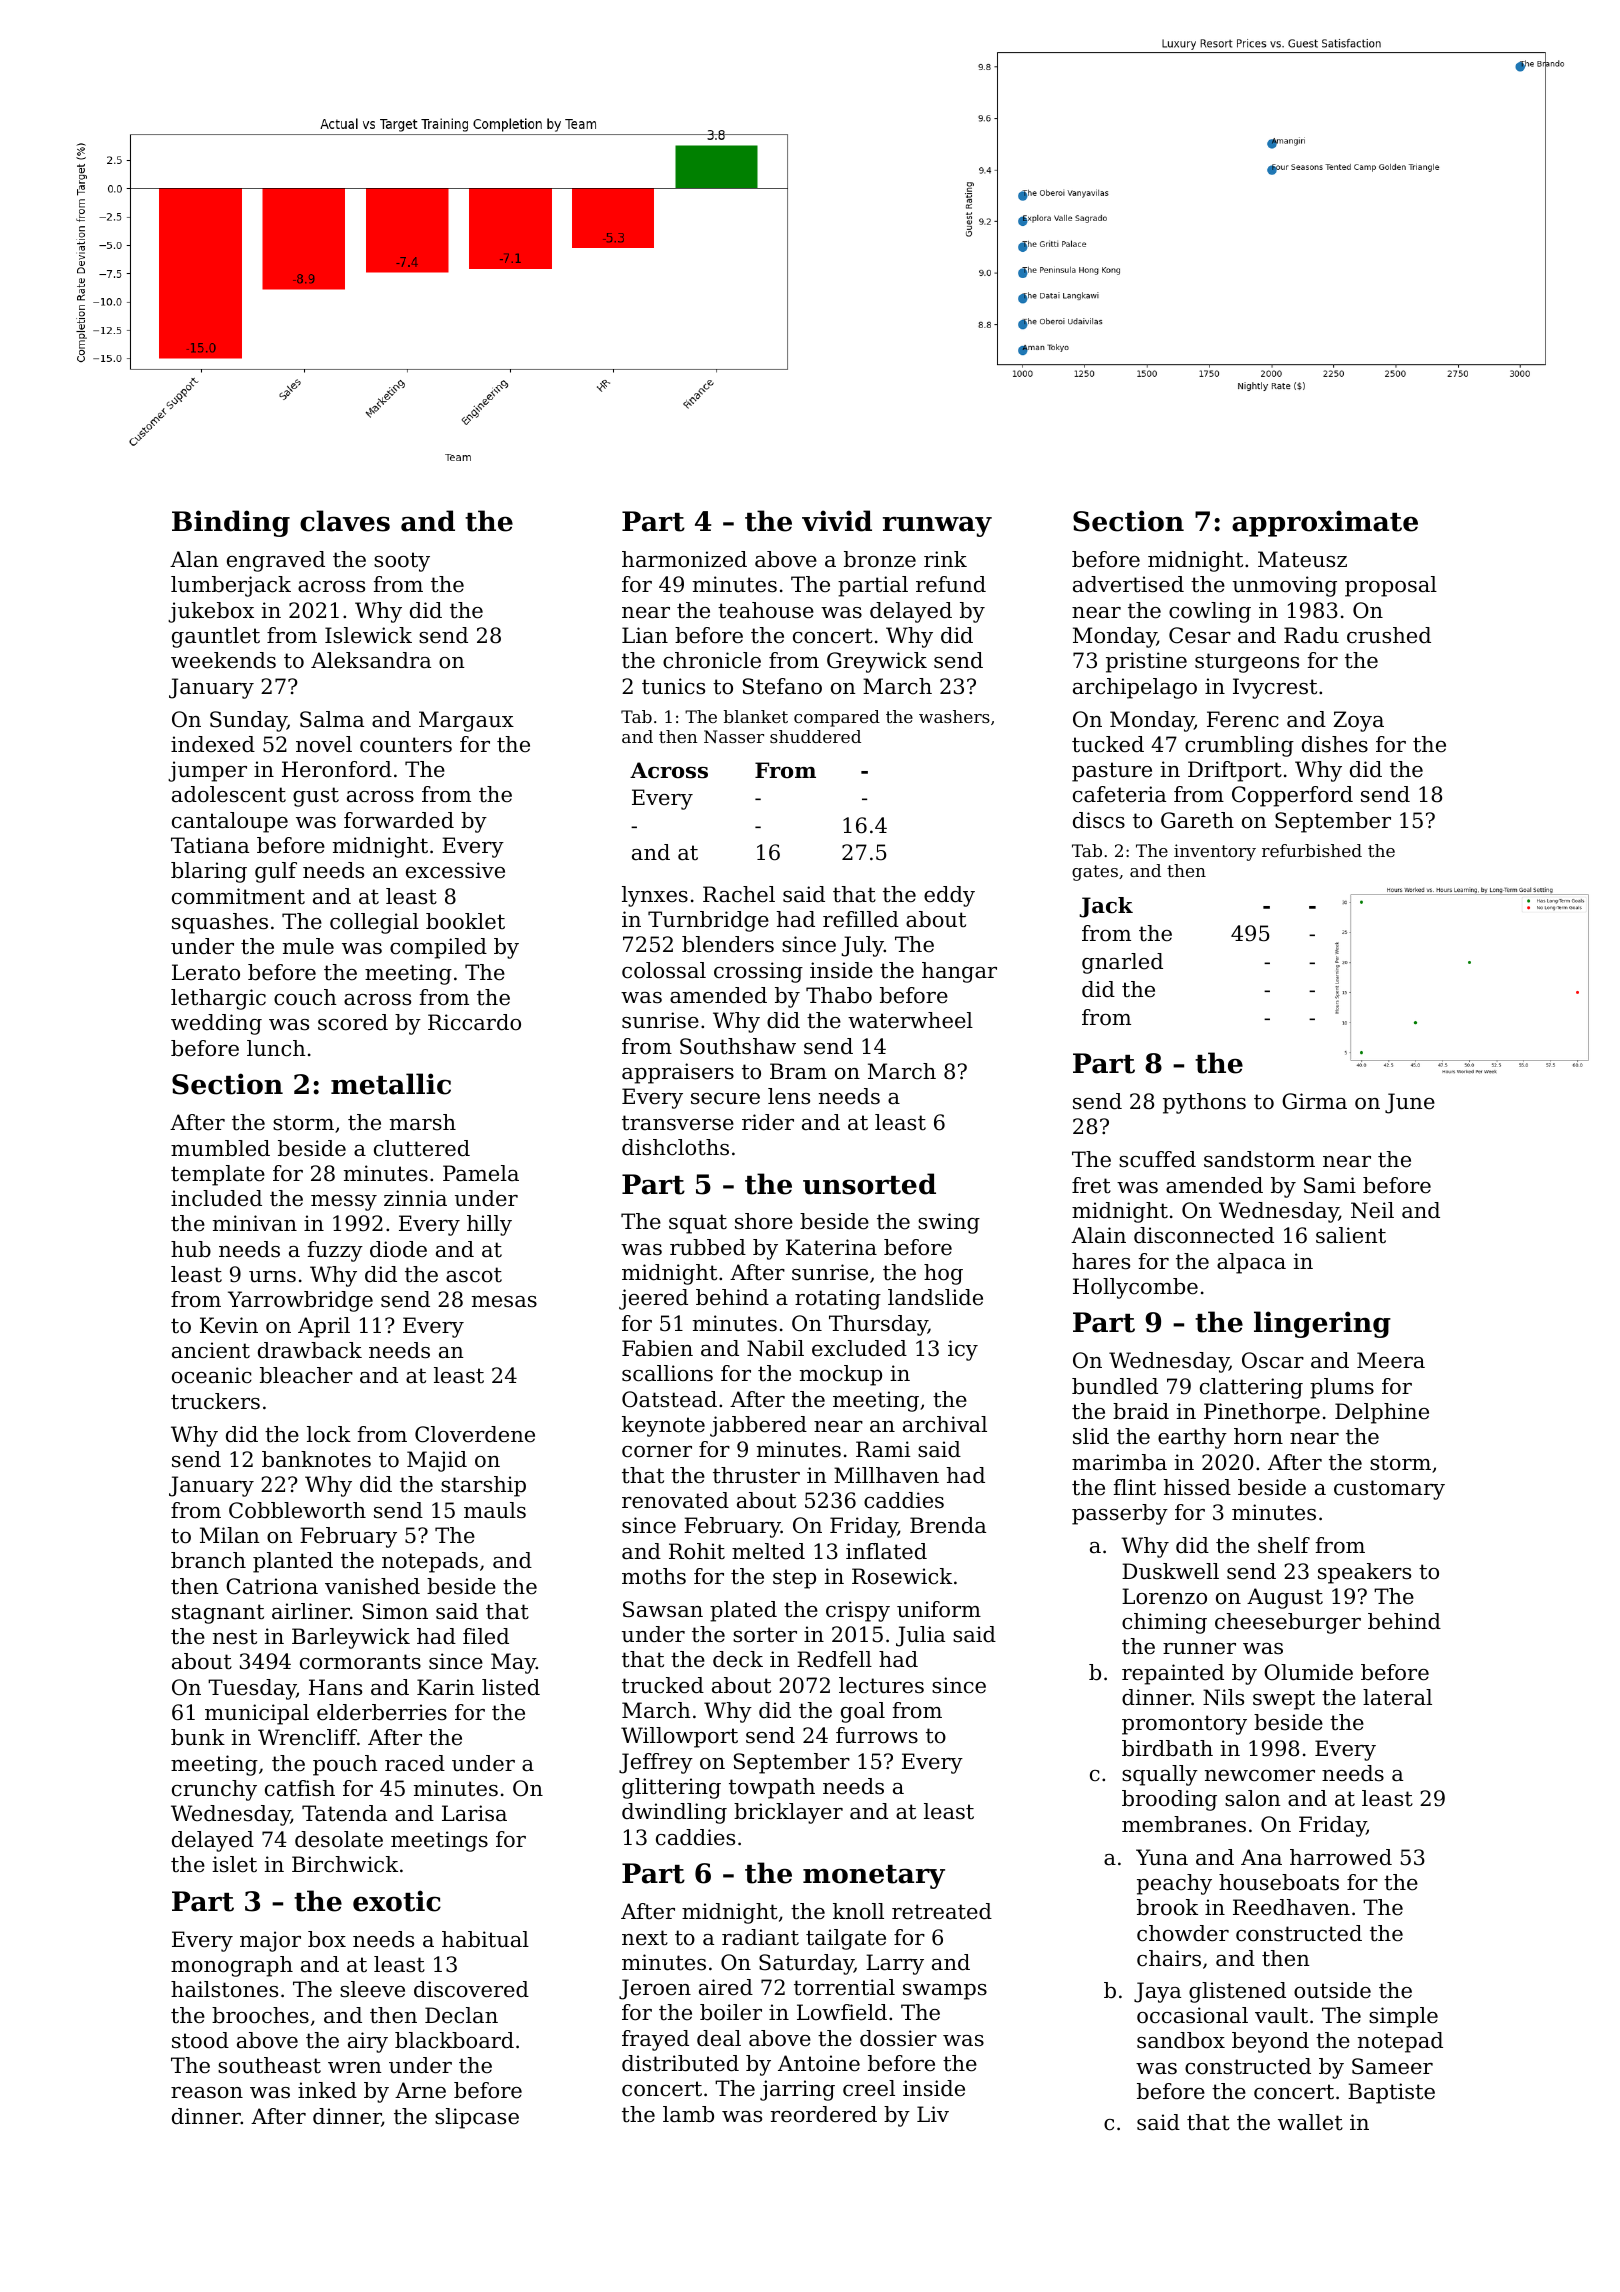 Image resolution: width=1620 pixels, height=2292 pixels. Describe the element at coordinates (216, 1198) in the document. I see `included` at that location.
